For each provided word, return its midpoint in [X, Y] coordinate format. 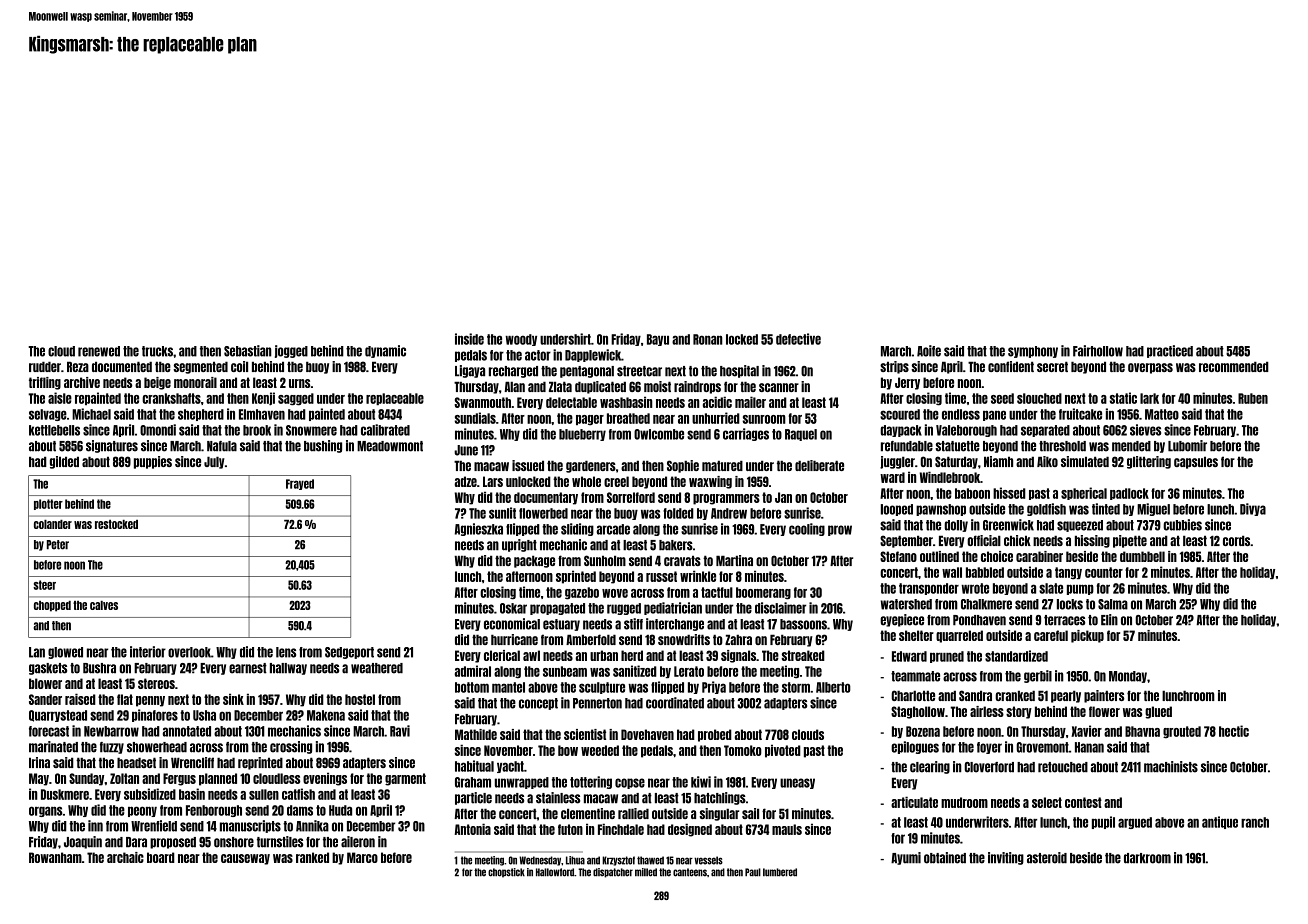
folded [678, 513]
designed [690, 830]
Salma [1113, 604]
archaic [125, 857]
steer [44, 585]
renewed [99, 351]
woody [521, 340]
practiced [1170, 351]
